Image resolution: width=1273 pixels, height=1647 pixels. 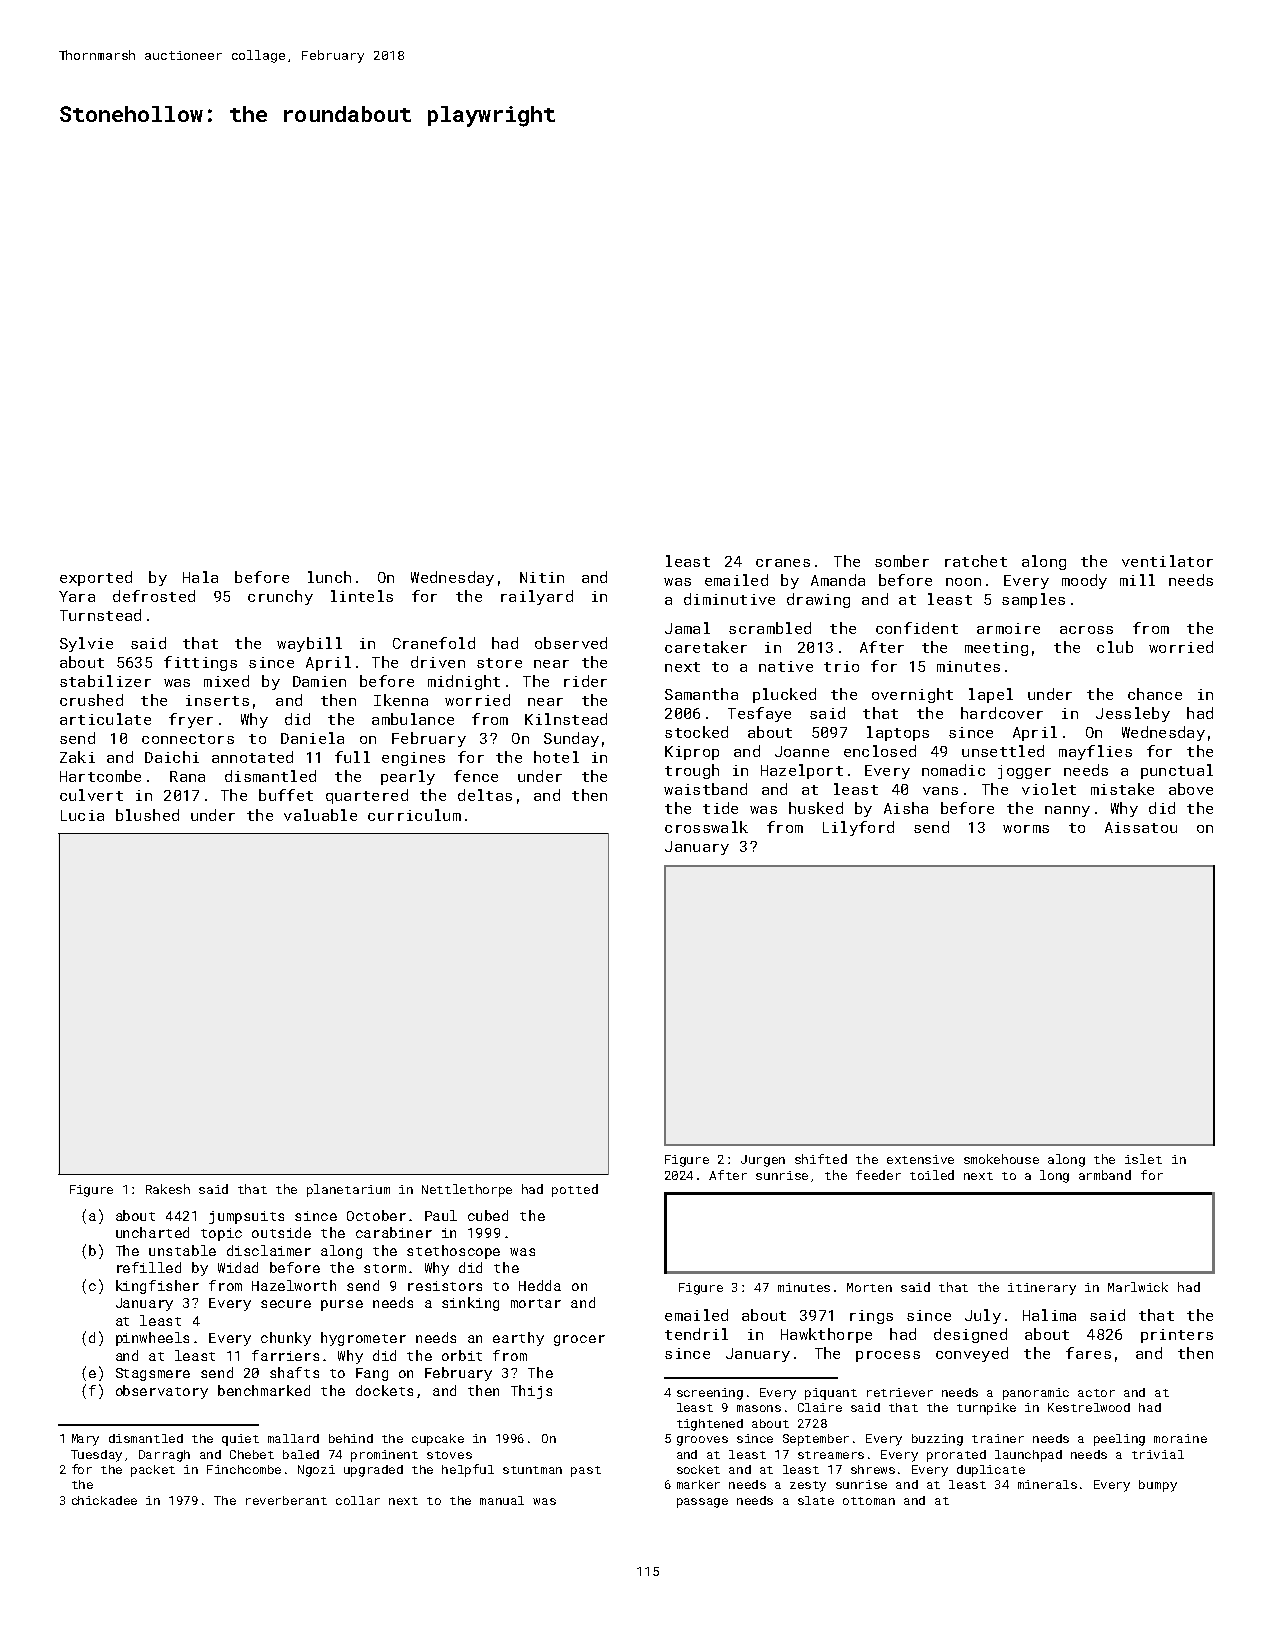 What do you see at coordinates (244, 1469) in the screenshot?
I see `Finchcombe` at bounding box center [244, 1469].
